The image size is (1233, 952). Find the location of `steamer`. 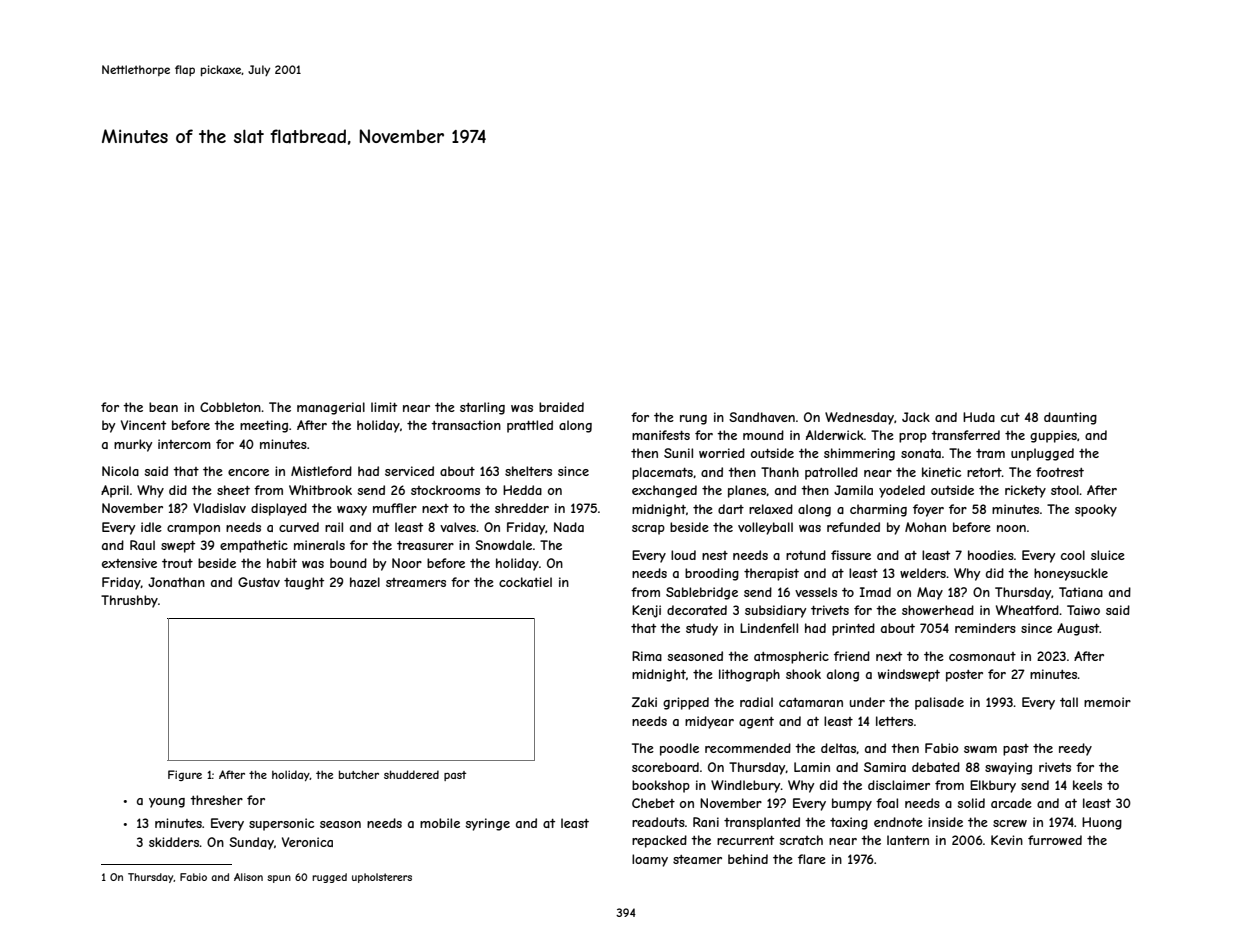

steamer is located at coordinates (697, 859).
